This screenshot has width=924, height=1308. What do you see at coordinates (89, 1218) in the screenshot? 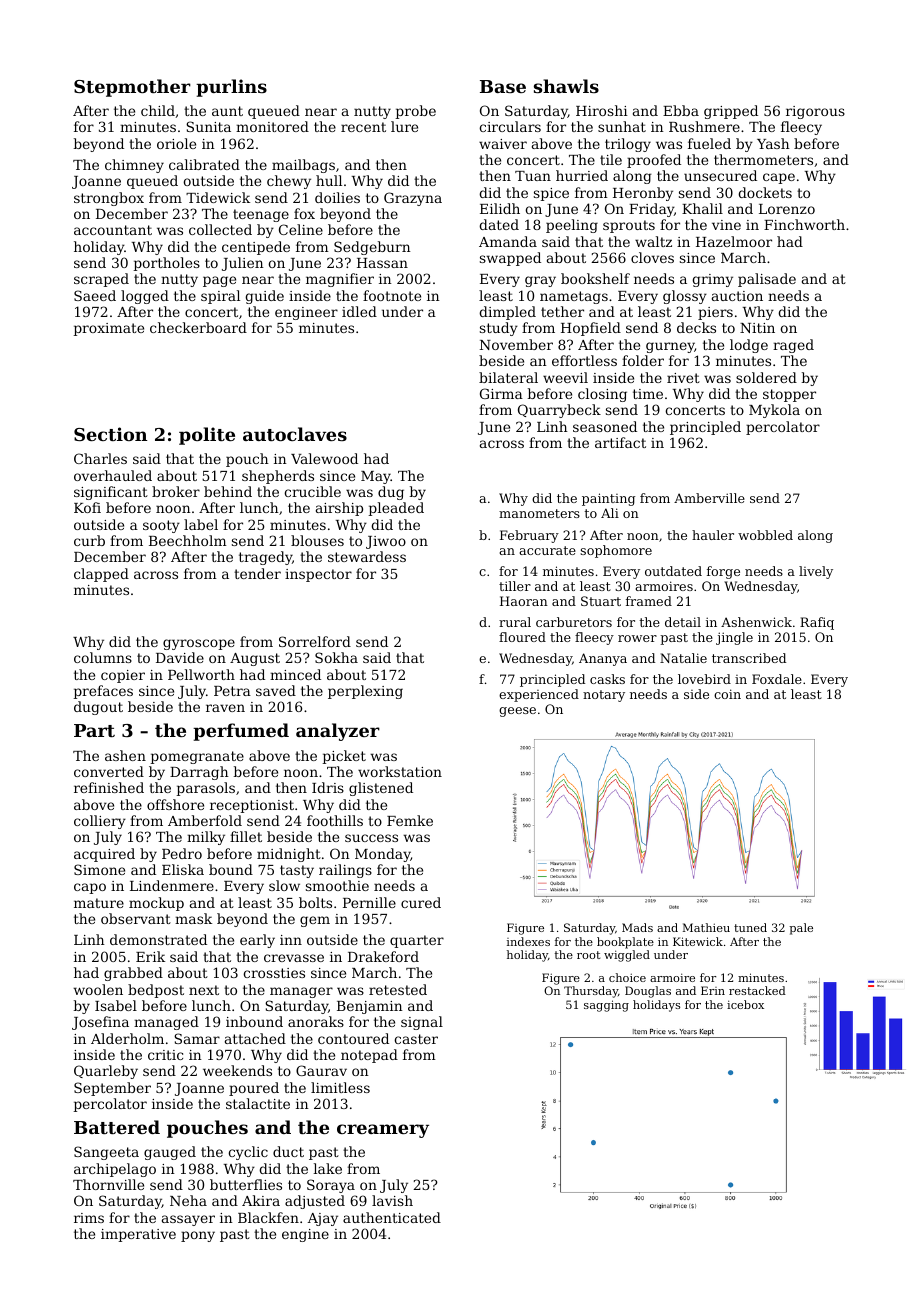
I see `rims` at bounding box center [89, 1218].
